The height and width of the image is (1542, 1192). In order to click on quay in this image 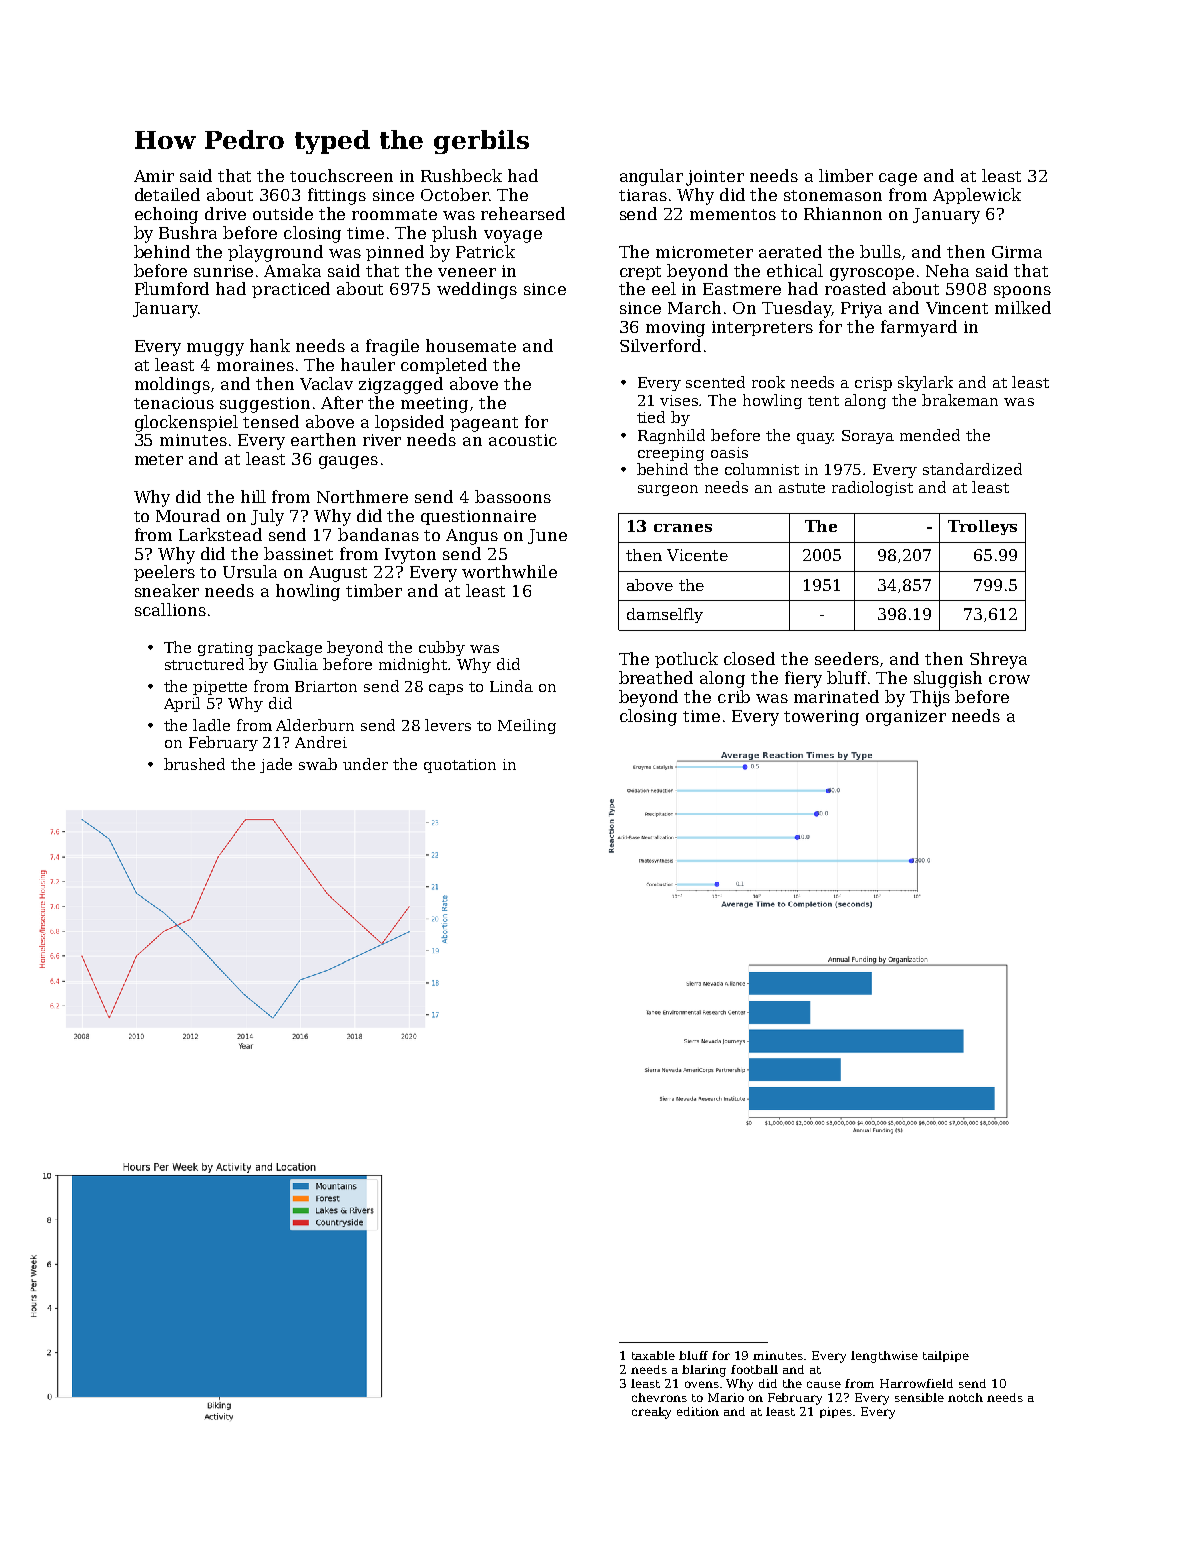, I will do `click(815, 438)`.
